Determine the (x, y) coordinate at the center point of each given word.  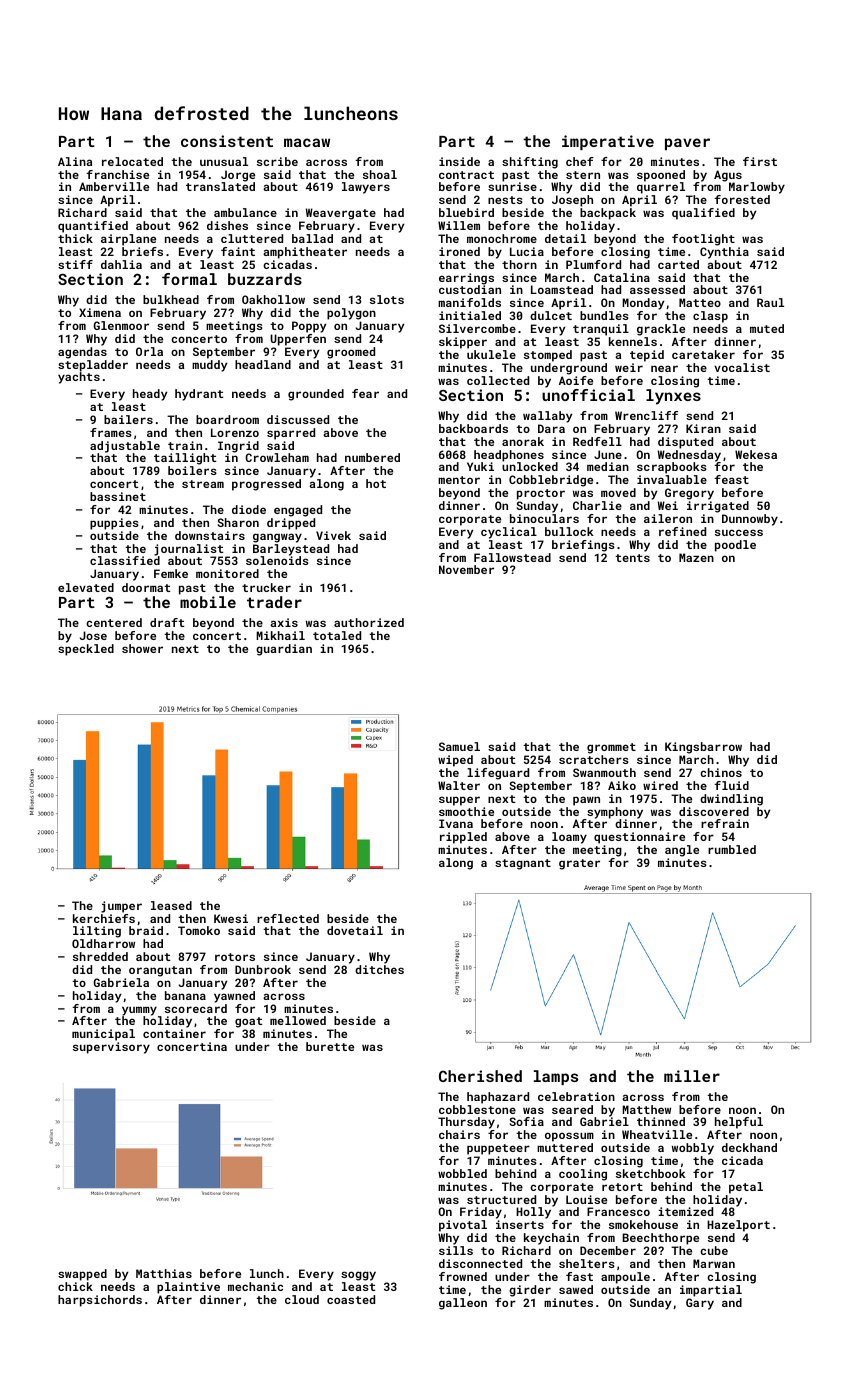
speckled (86, 650)
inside (459, 161)
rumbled (732, 849)
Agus (728, 176)
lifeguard (498, 774)
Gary (700, 1304)
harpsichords (100, 1301)
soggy (358, 1276)
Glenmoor (121, 325)
